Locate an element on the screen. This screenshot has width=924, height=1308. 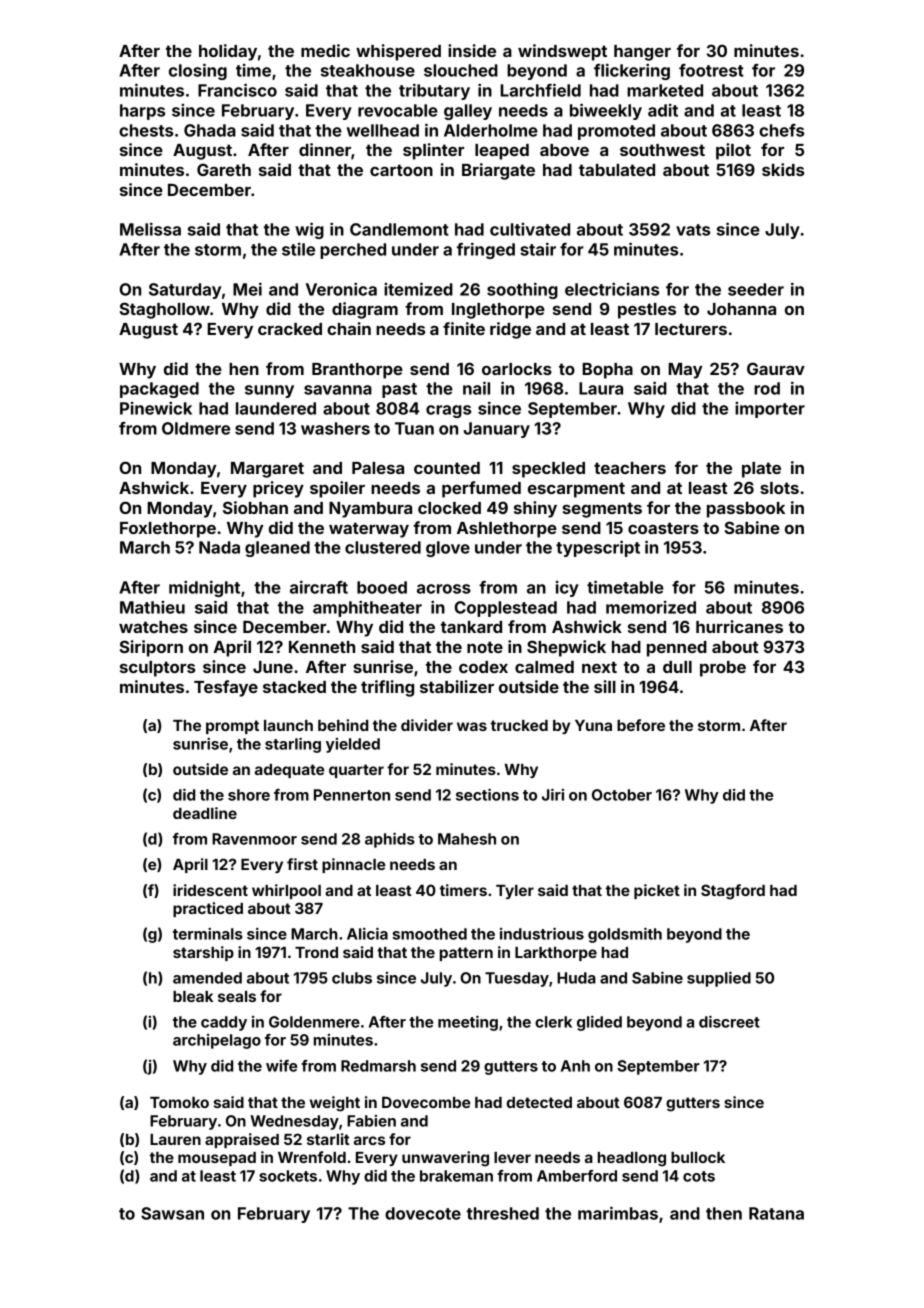
Trond is located at coordinates (316, 952).
